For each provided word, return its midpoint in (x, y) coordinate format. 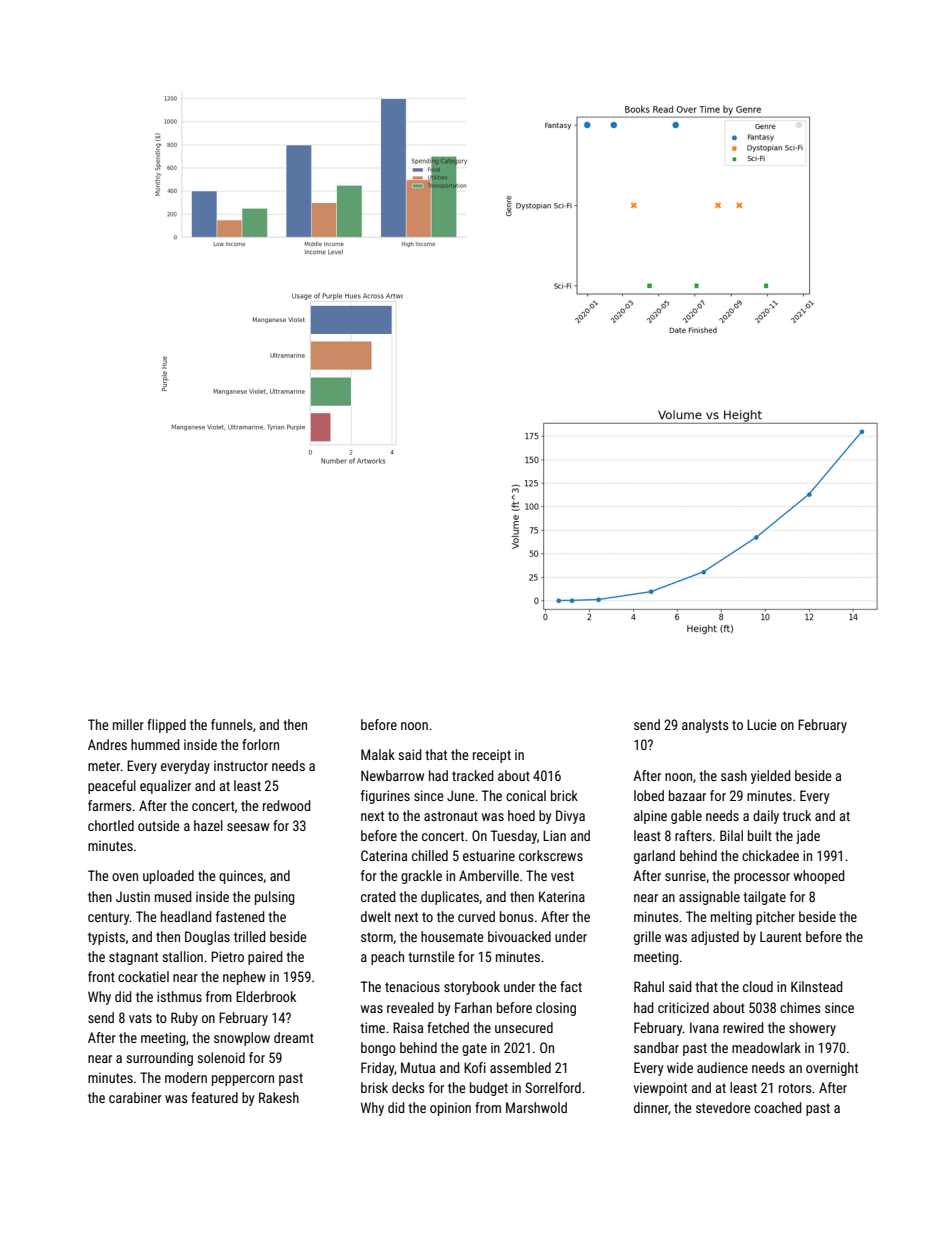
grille (647, 938)
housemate (452, 936)
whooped (819, 877)
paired (265, 958)
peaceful (112, 787)
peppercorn (243, 1080)
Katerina (562, 896)
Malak (378, 754)
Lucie (762, 724)
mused (173, 896)
